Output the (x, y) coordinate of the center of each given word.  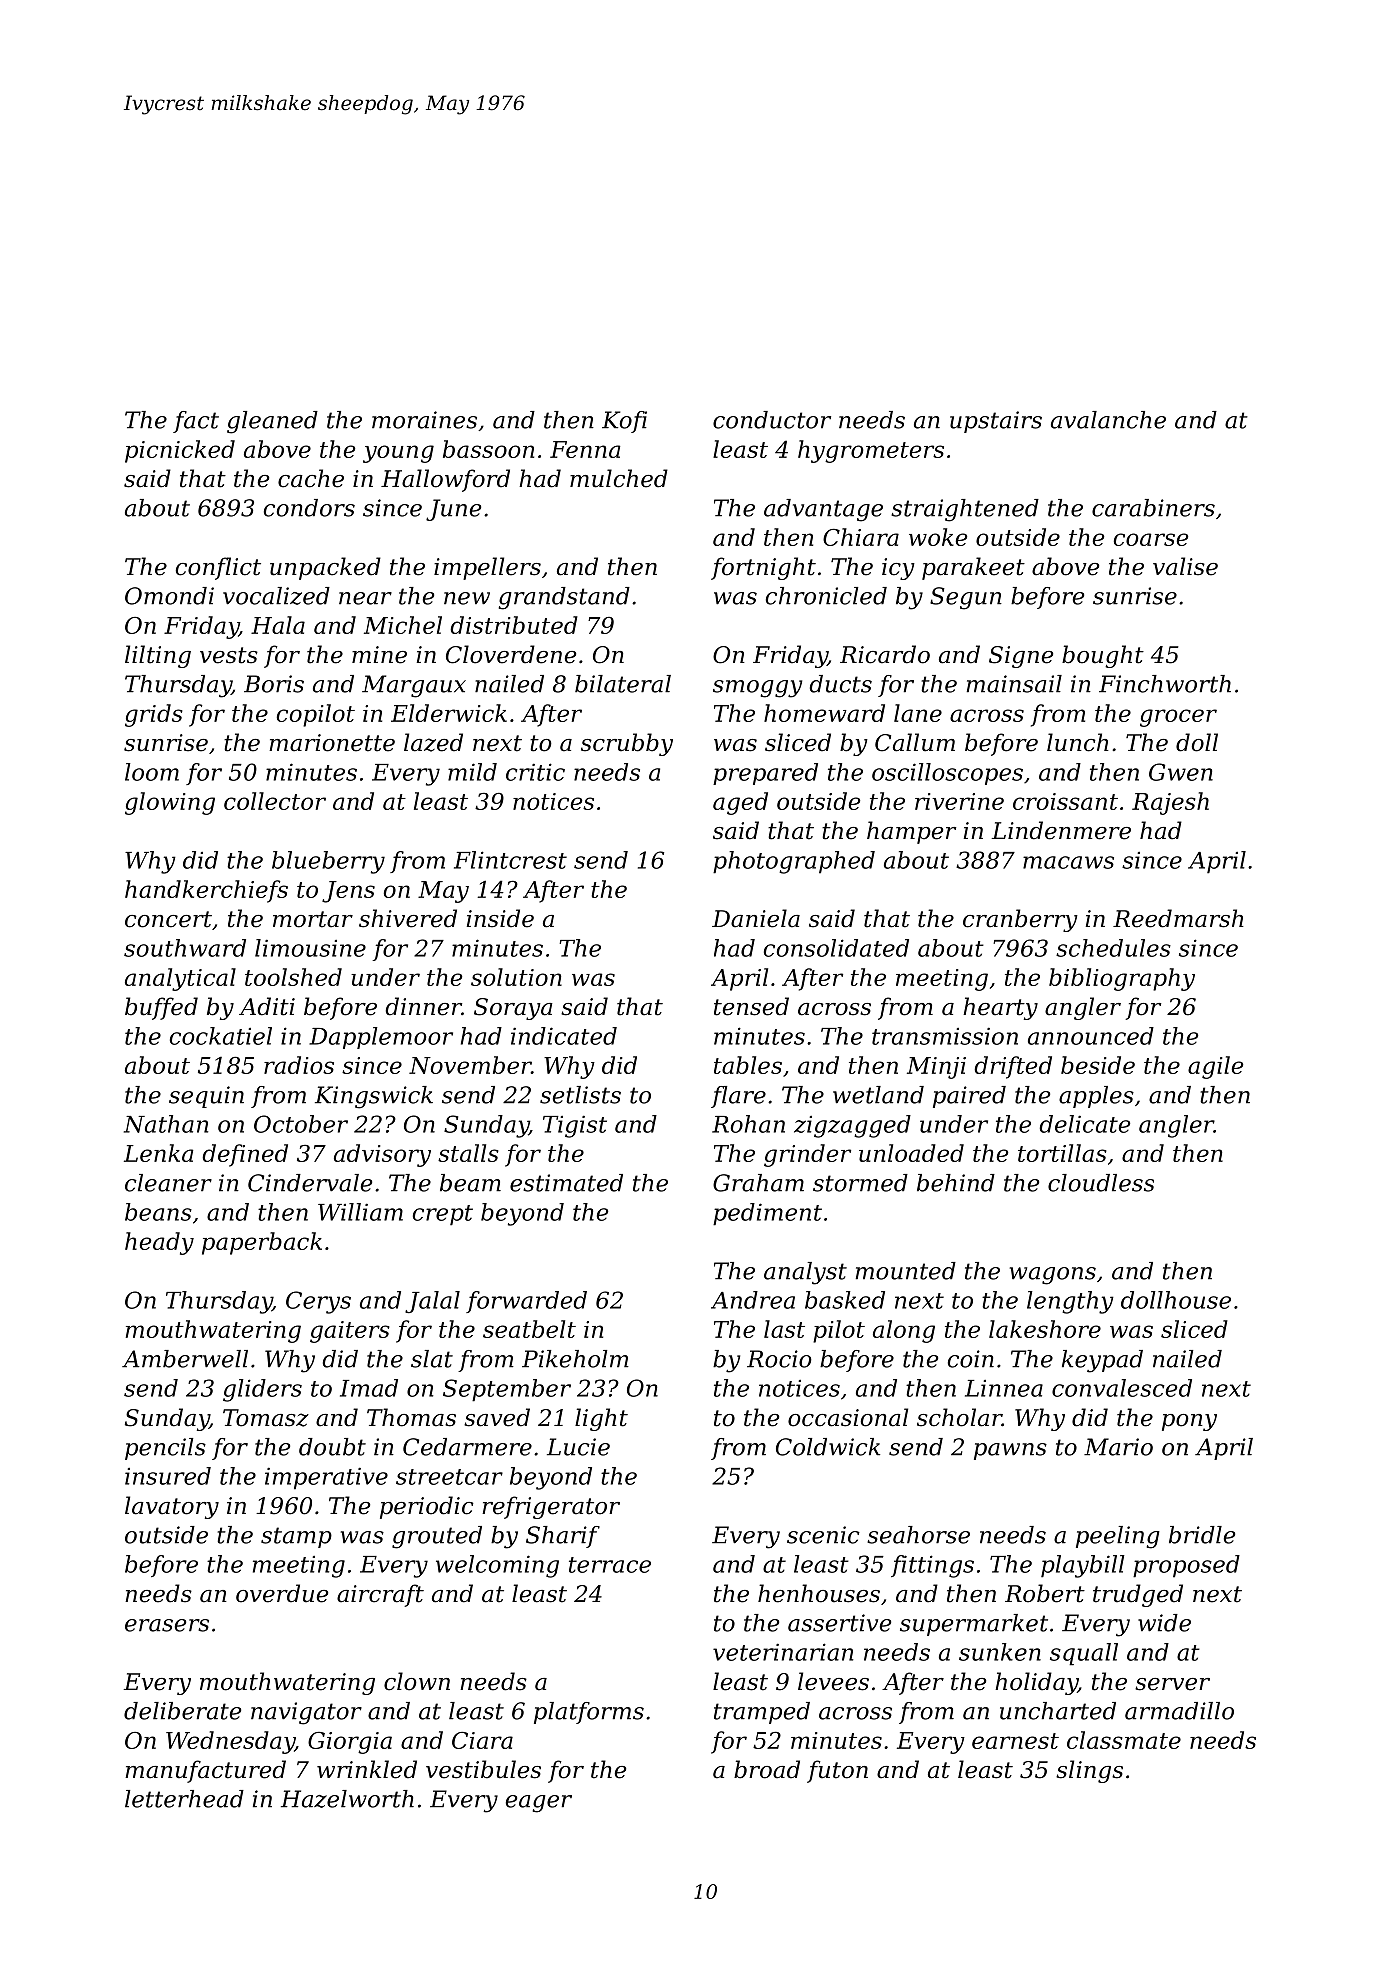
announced (1091, 1036)
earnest (1015, 1741)
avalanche (1108, 420)
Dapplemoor (381, 1038)
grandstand (564, 598)
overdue (282, 1593)
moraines (424, 420)
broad (767, 1769)
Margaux (414, 686)
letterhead (184, 1799)
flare (738, 1097)
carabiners (1153, 508)
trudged (1138, 1595)
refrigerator (551, 1507)
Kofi (624, 422)
